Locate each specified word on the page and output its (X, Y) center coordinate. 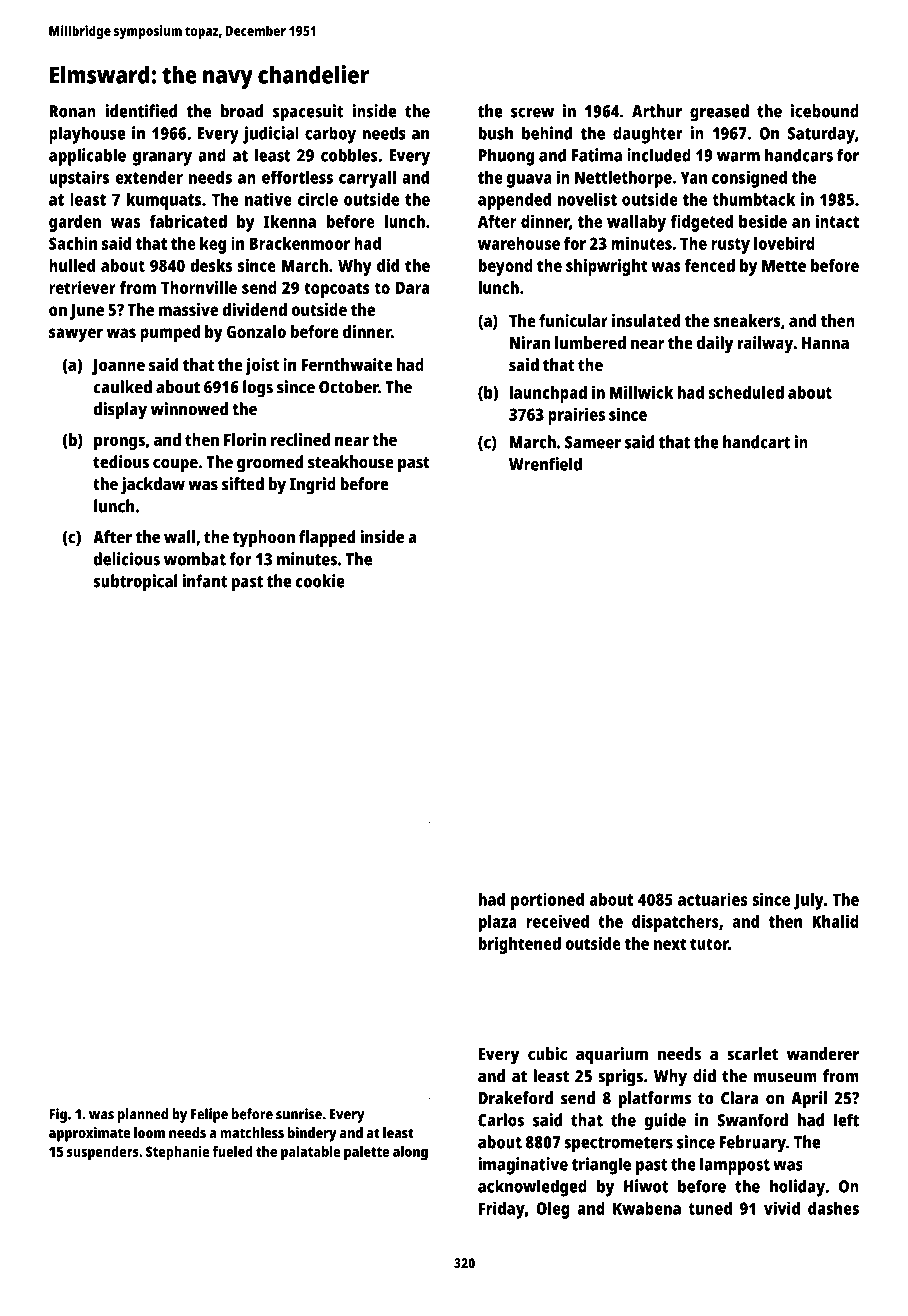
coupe (175, 465)
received (557, 921)
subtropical (136, 583)
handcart (756, 442)
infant (204, 581)
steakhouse (351, 462)
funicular (573, 320)
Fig (58, 1115)
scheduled (746, 392)
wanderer (823, 1054)
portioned (547, 901)
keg (213, 245)
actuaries (712, 899)
